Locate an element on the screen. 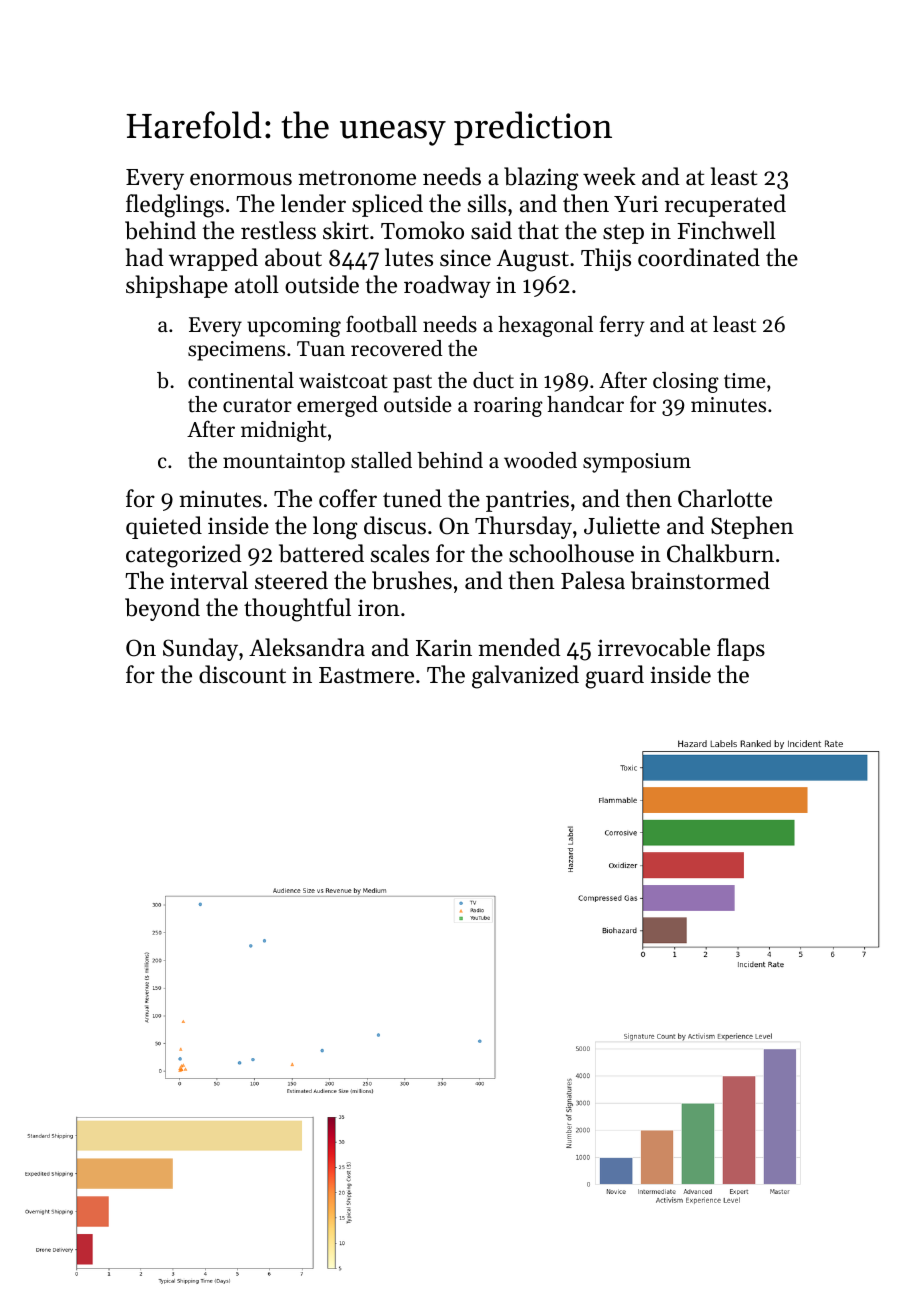  continental is located at coordinates (241, 380).
